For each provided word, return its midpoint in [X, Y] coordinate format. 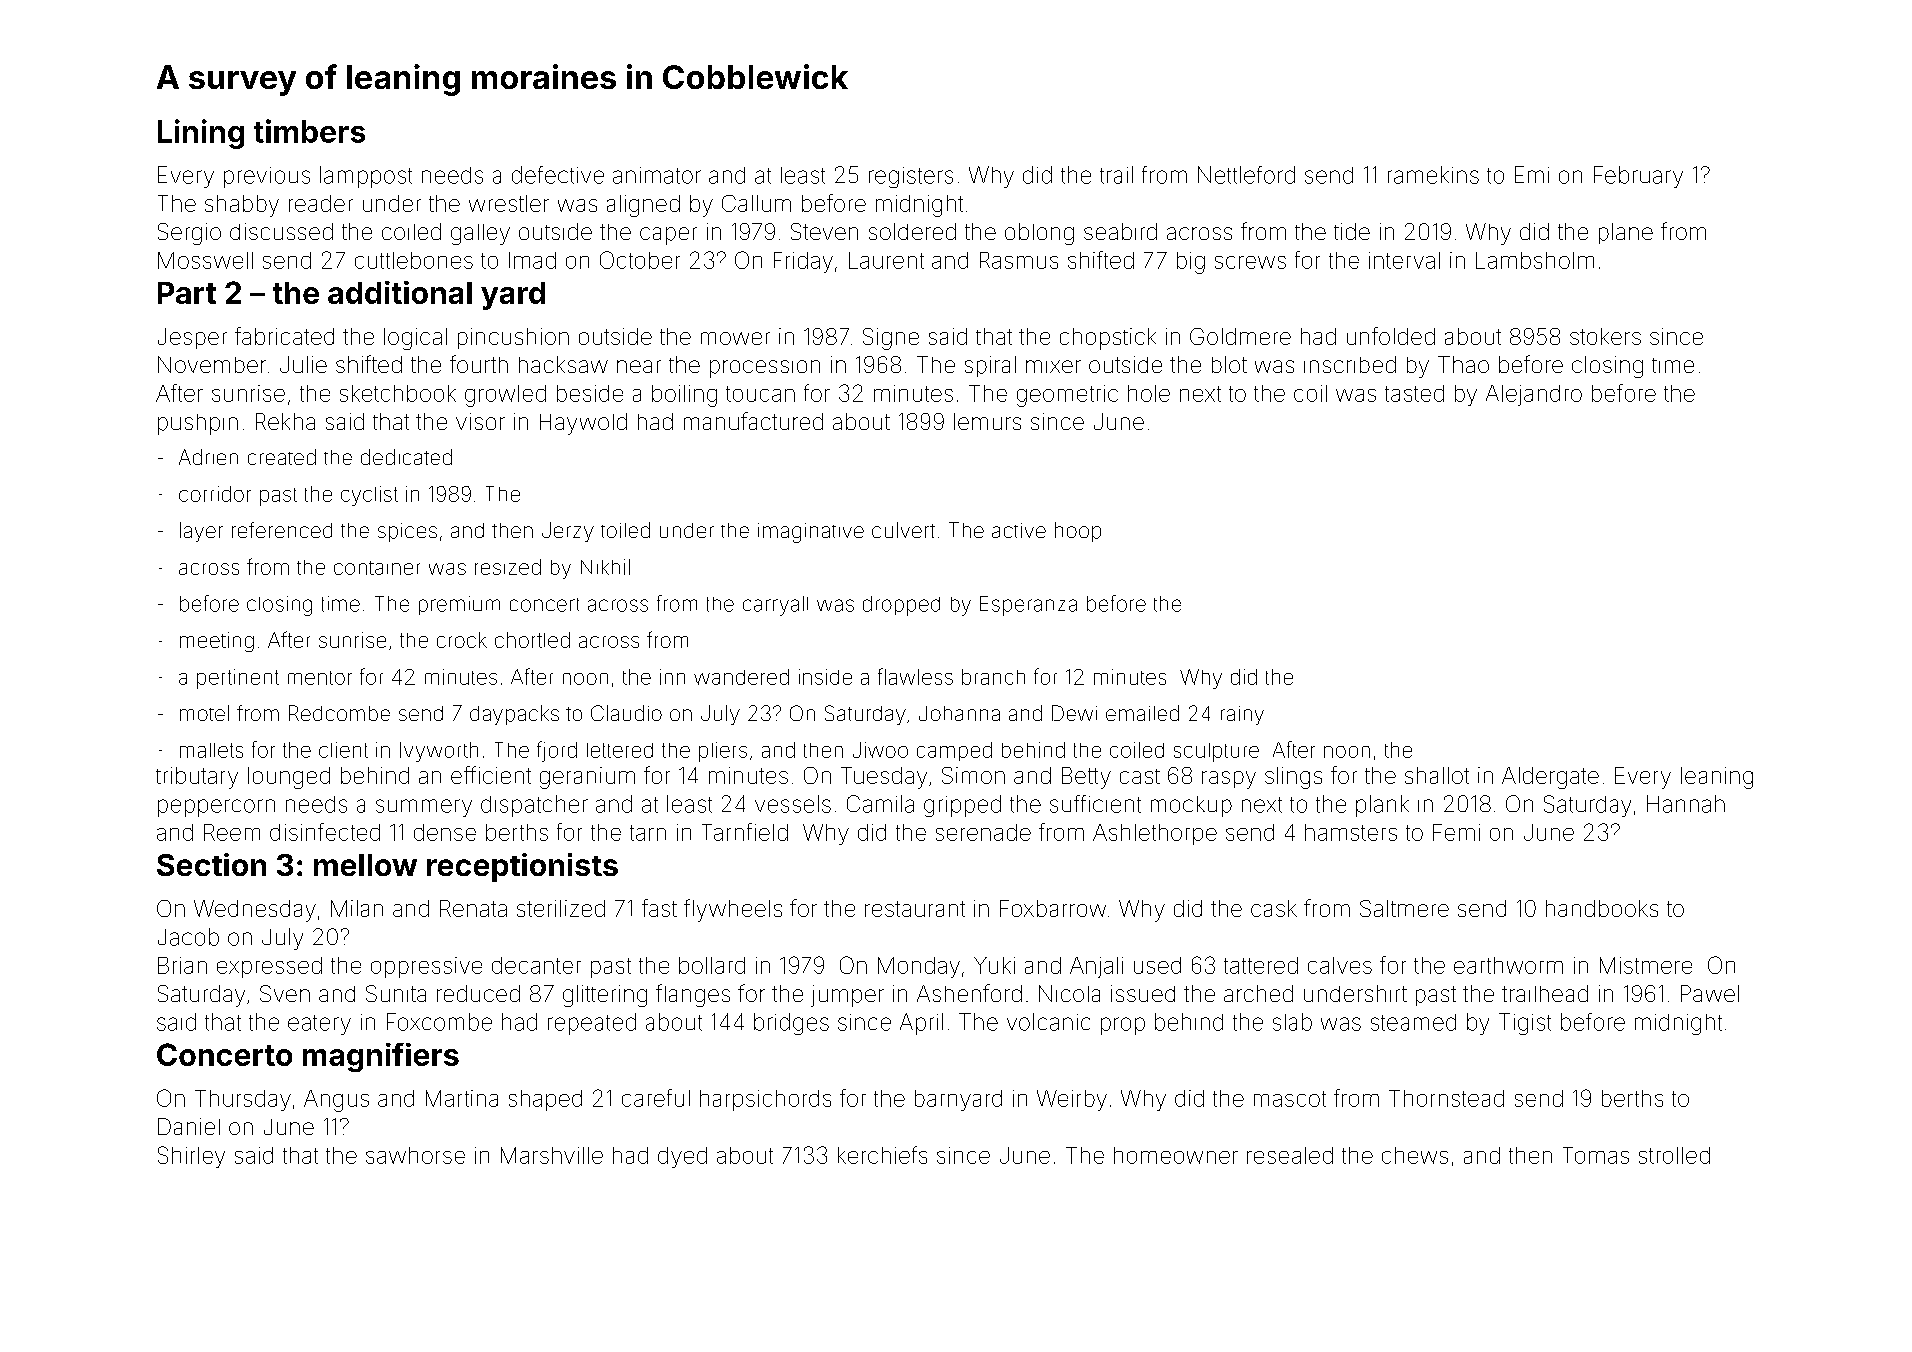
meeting [217, 642]
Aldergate [1550, 778]
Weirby [1072, 1100]
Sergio [189, 234]
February [1638, 177]
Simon [973, 775]
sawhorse [415, 1155]
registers [911, 177]
